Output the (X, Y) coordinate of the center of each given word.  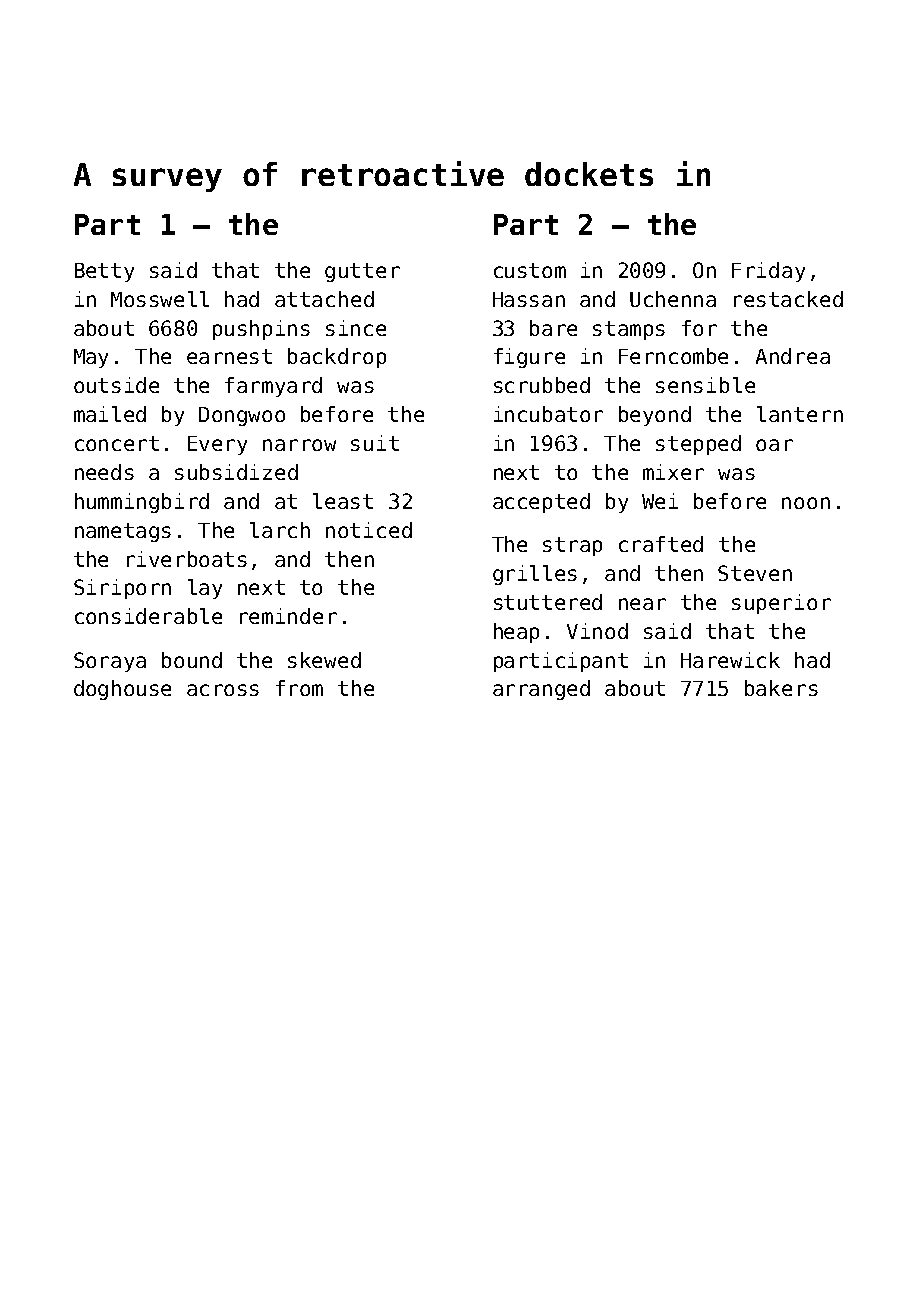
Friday (768, 272)
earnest (229, 356)
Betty (104, 272)
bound (192, 660)
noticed (369, 530)
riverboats (187, 559)
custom (530, 270)
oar (774, 445)
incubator (548, 414)
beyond (655, 416)
